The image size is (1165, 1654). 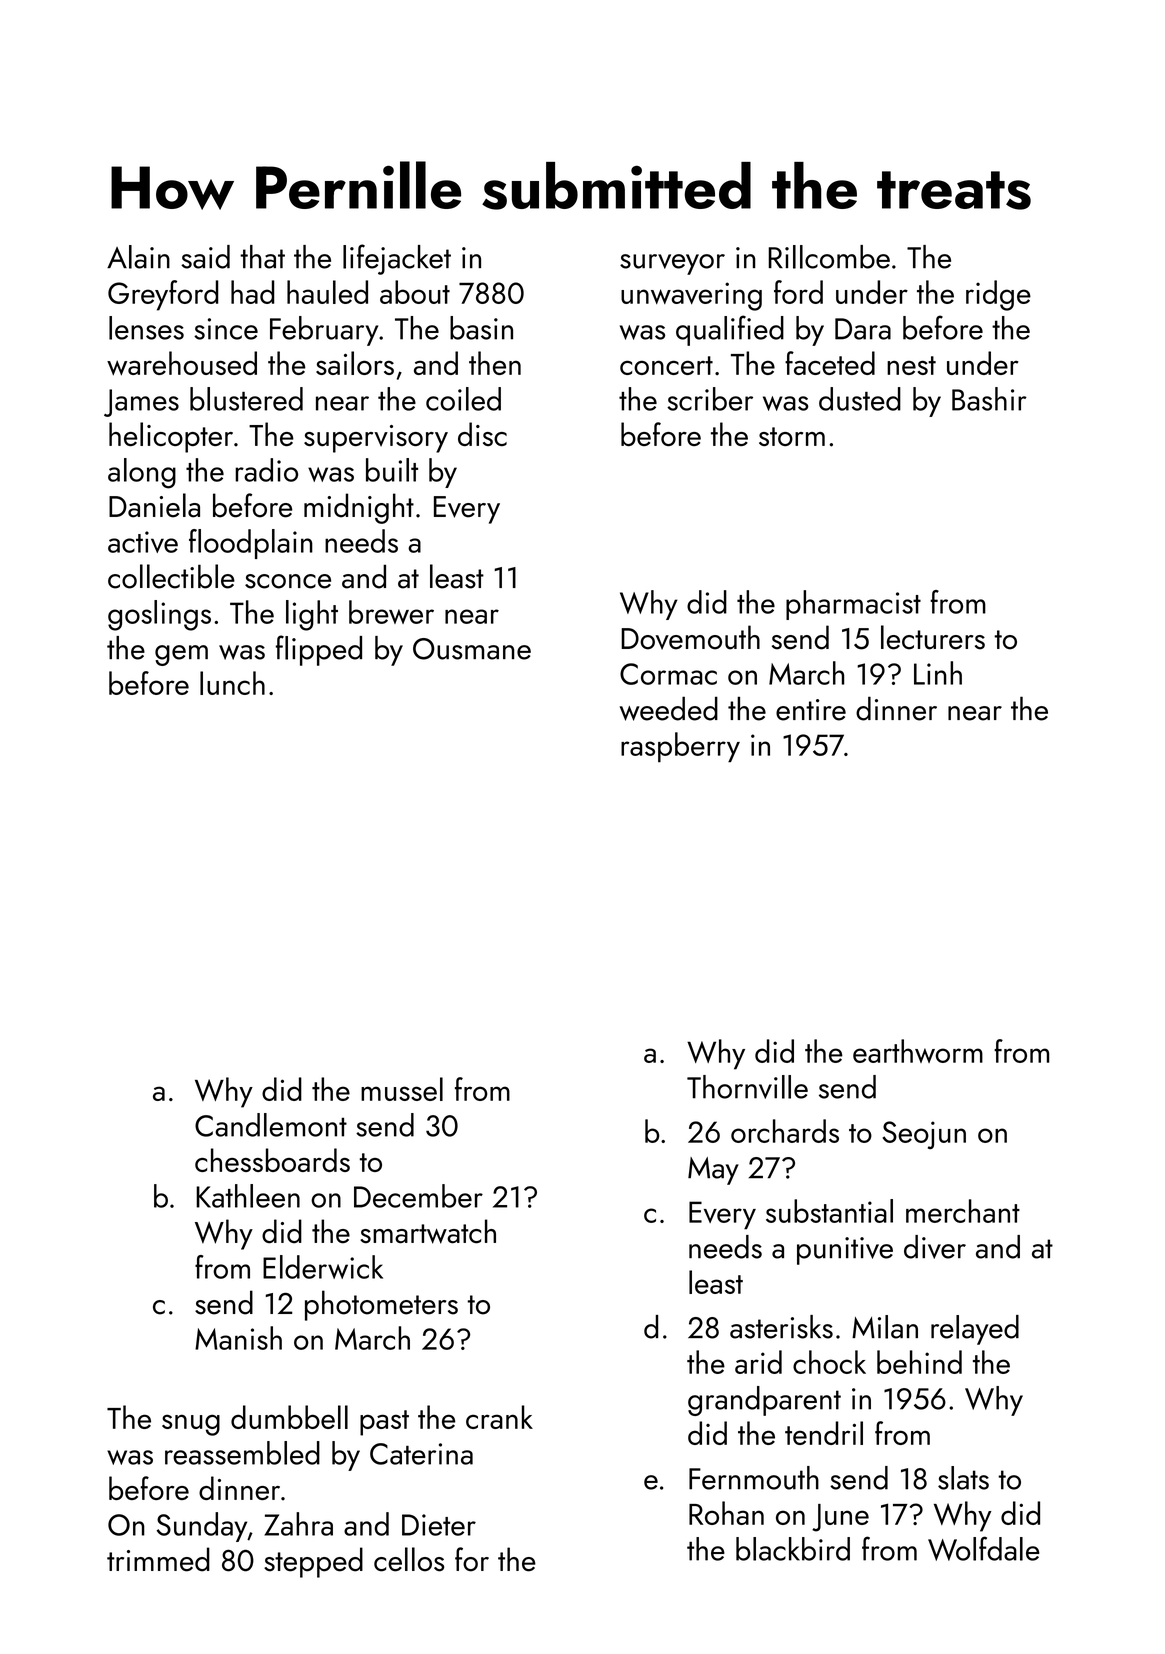 What do you see at coordinates (672, 264) in the page?
I see `surveyor` at bounding box center [672, 264].
